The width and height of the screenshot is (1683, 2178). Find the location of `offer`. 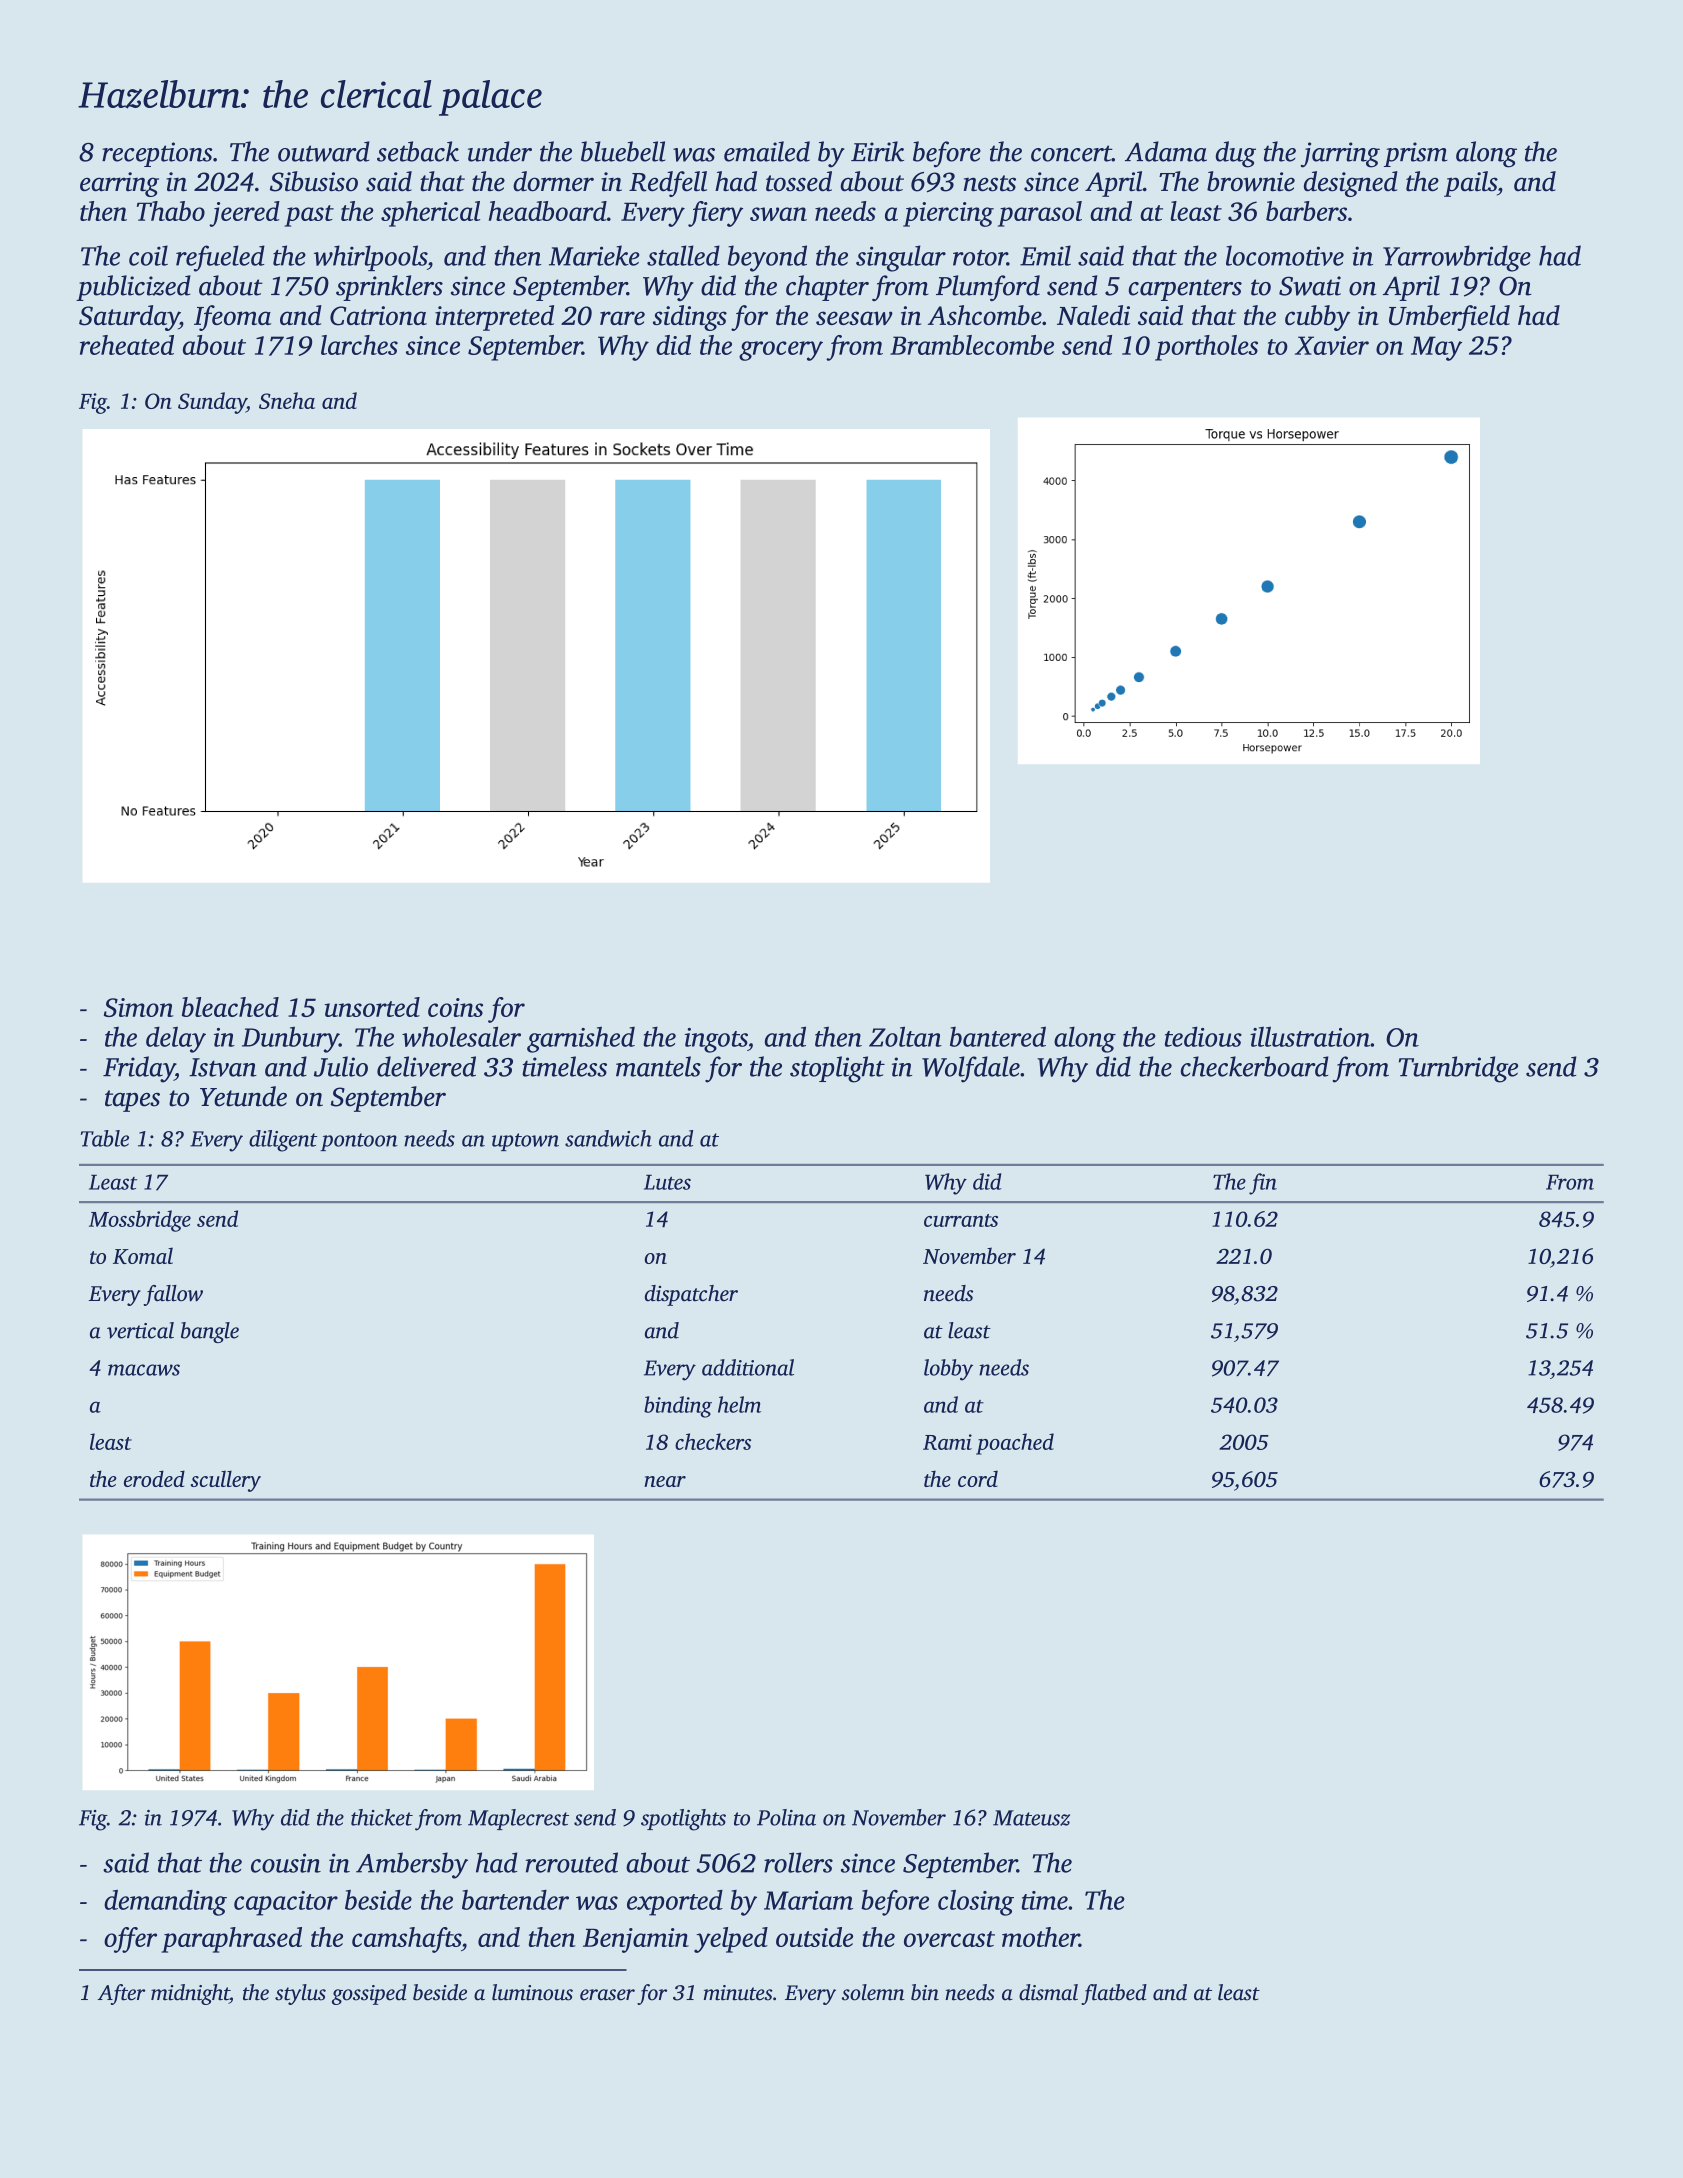

offer is located at coordinates (130, 1940).
